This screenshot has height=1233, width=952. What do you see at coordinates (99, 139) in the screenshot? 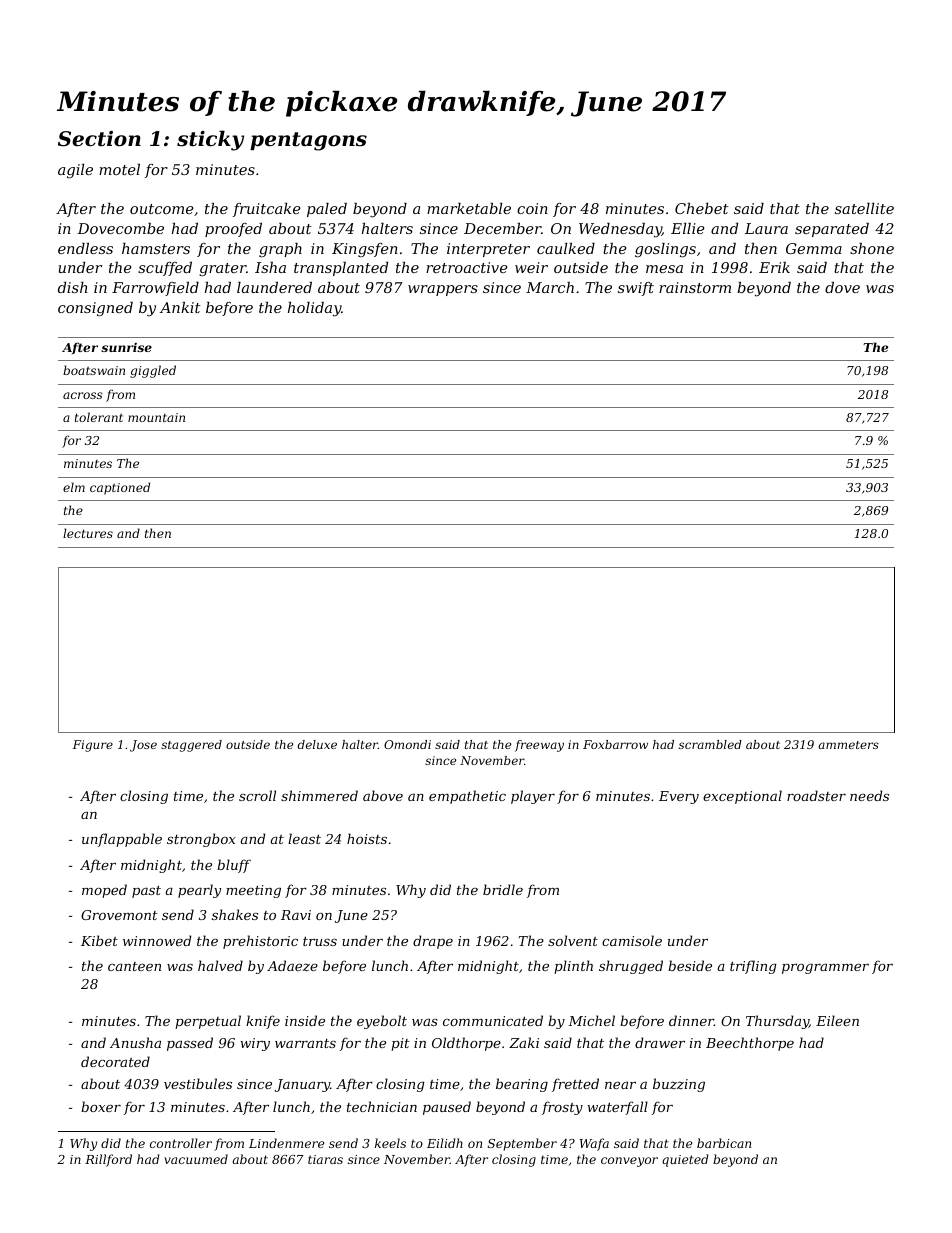
I see `Section` at bounding box center [99, 139].
